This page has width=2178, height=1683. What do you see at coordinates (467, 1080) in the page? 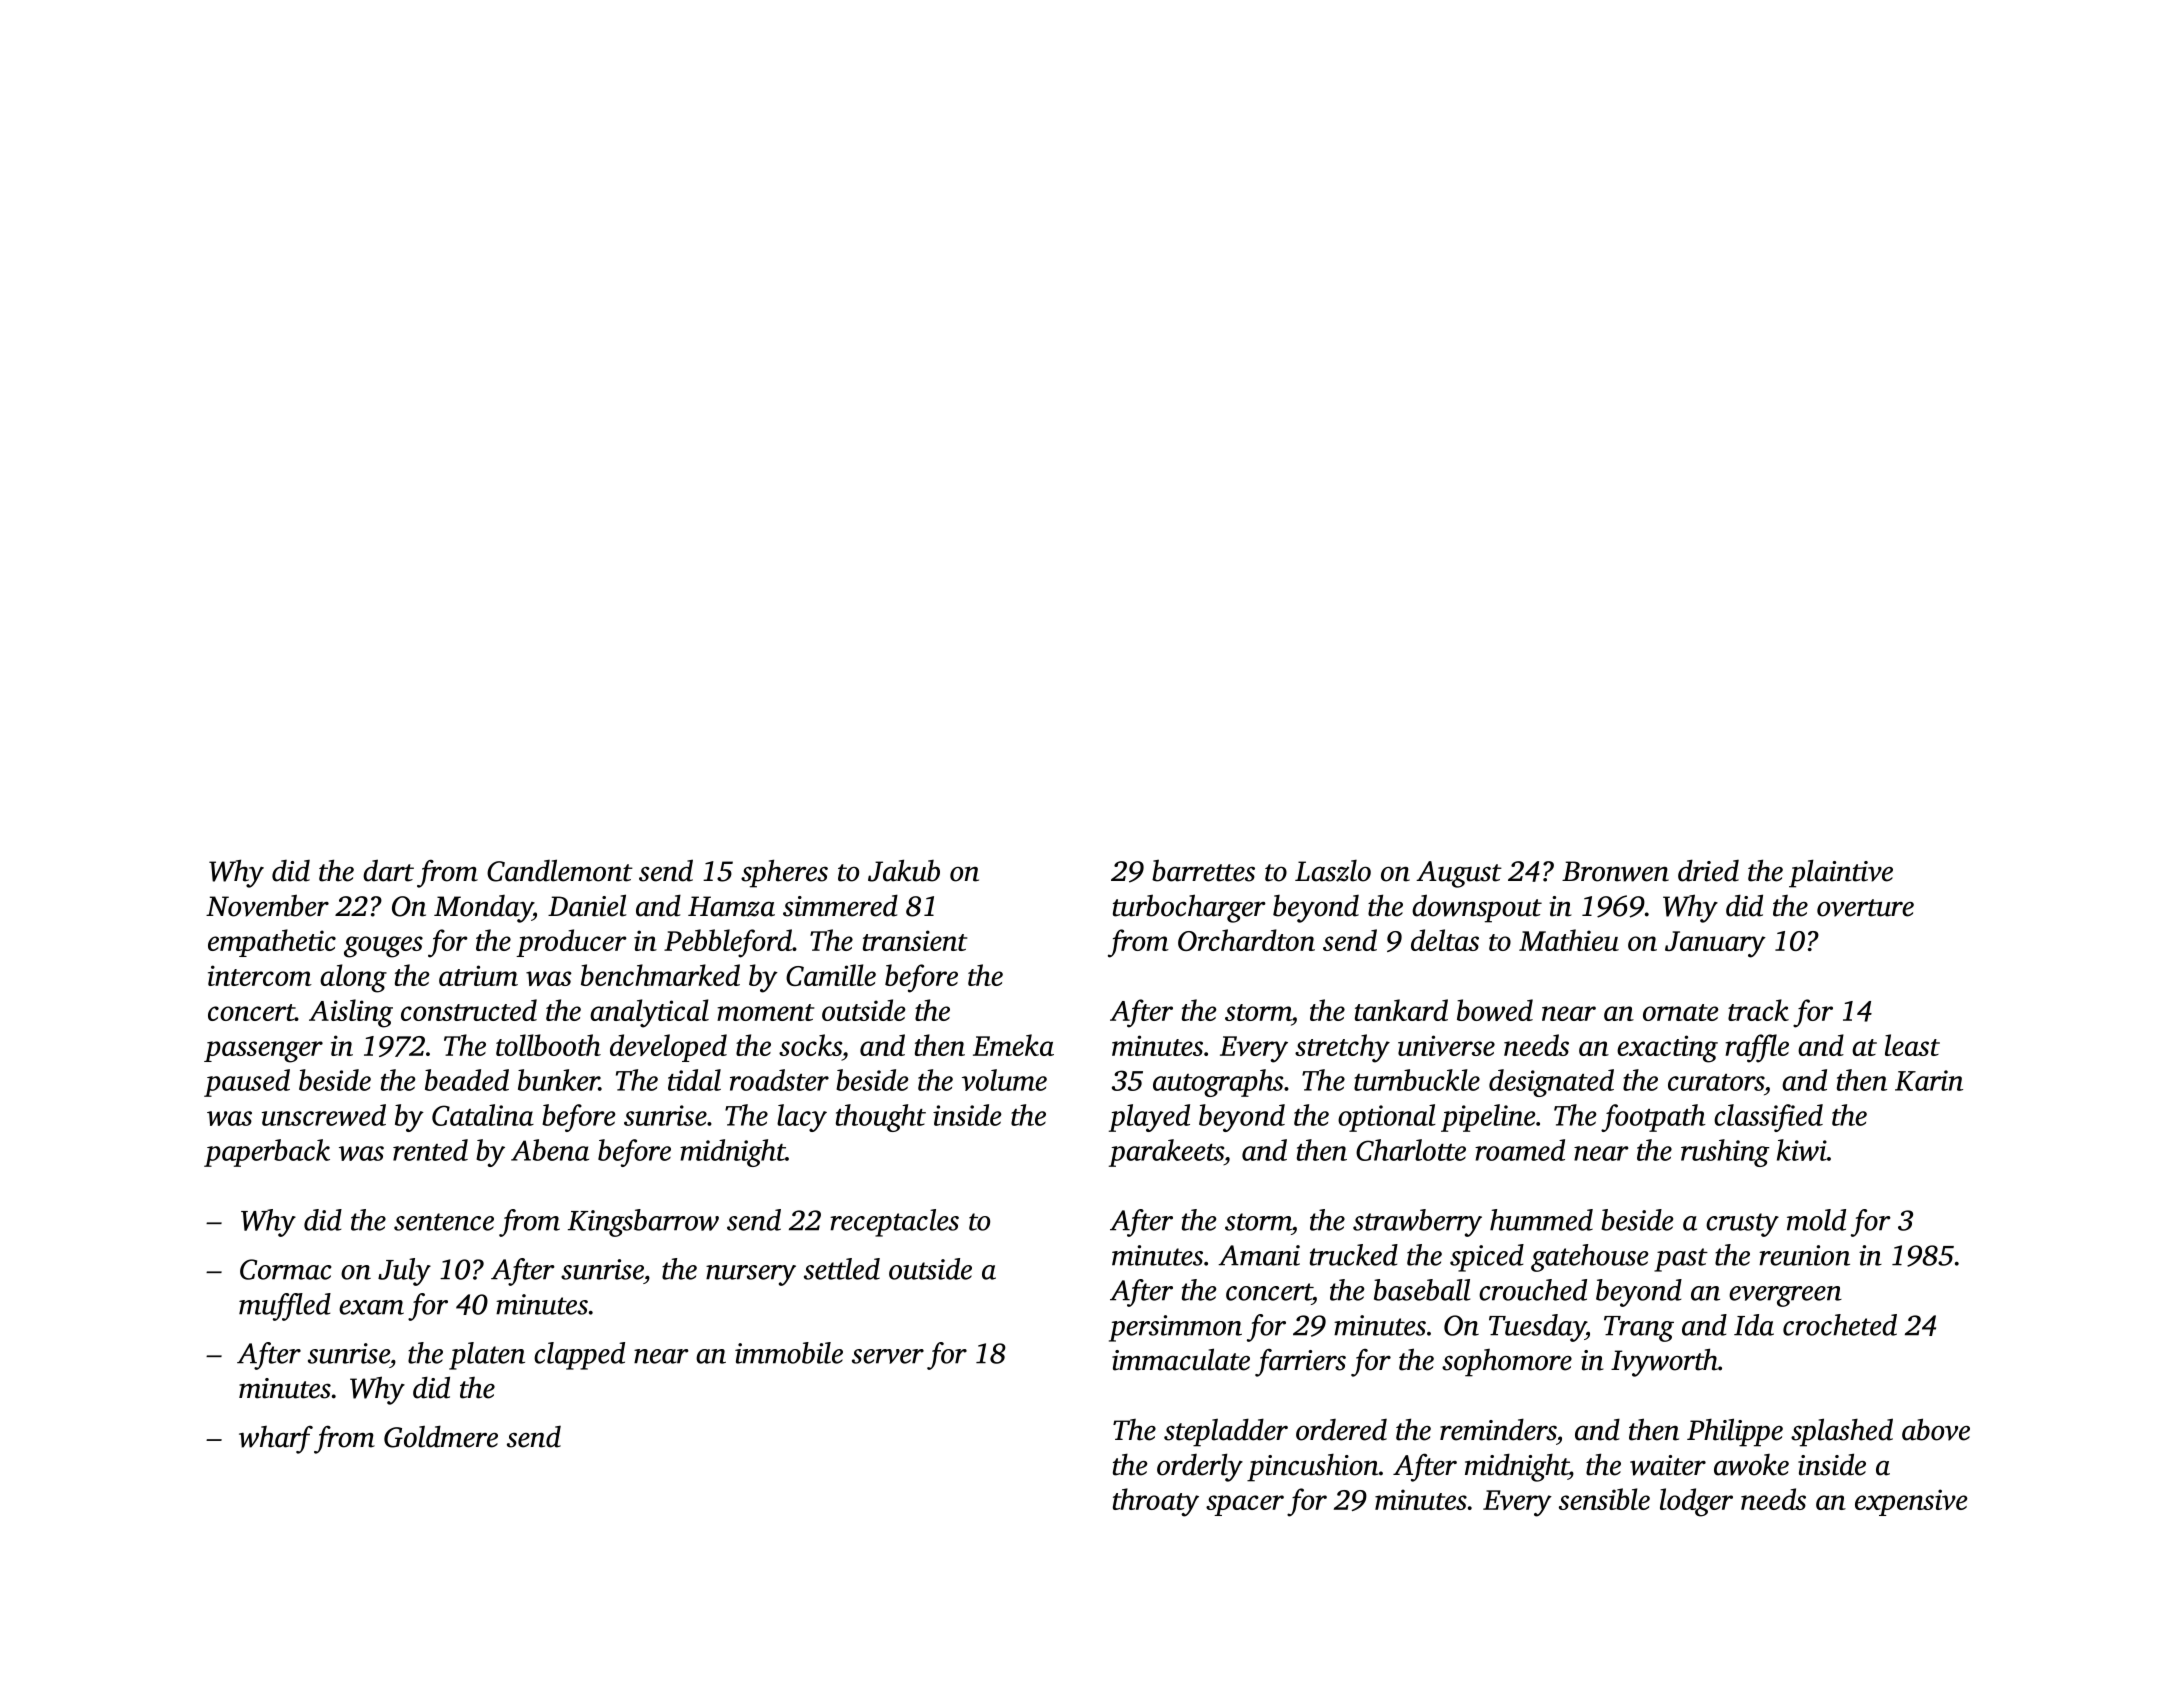
I see `beaded` at bounding box center [467, 1080].
